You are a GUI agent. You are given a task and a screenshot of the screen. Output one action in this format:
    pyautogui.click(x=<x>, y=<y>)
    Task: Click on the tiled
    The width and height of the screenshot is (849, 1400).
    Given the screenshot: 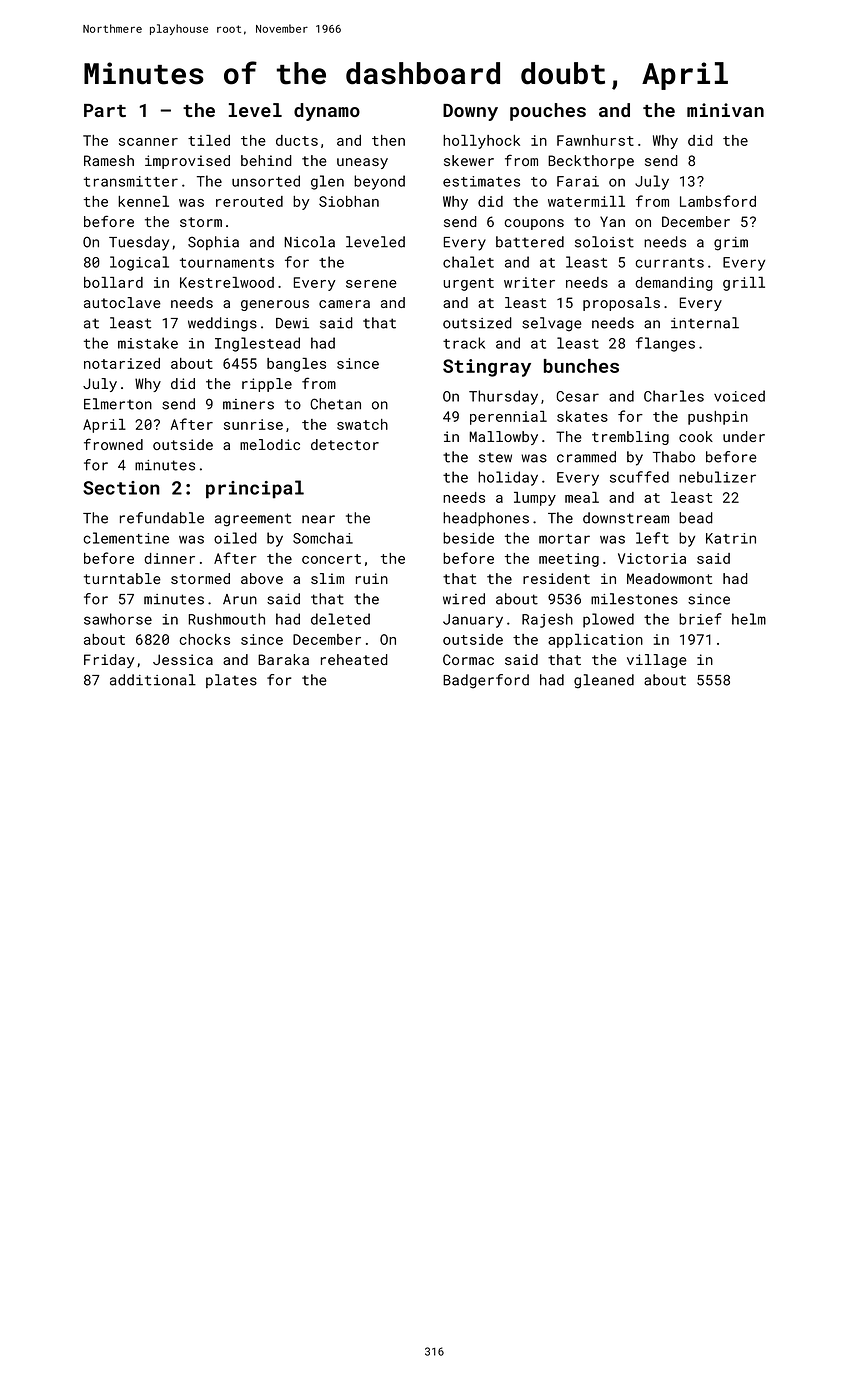 What is the action you would take?
    pyautogui.click(x=209, y=140)
